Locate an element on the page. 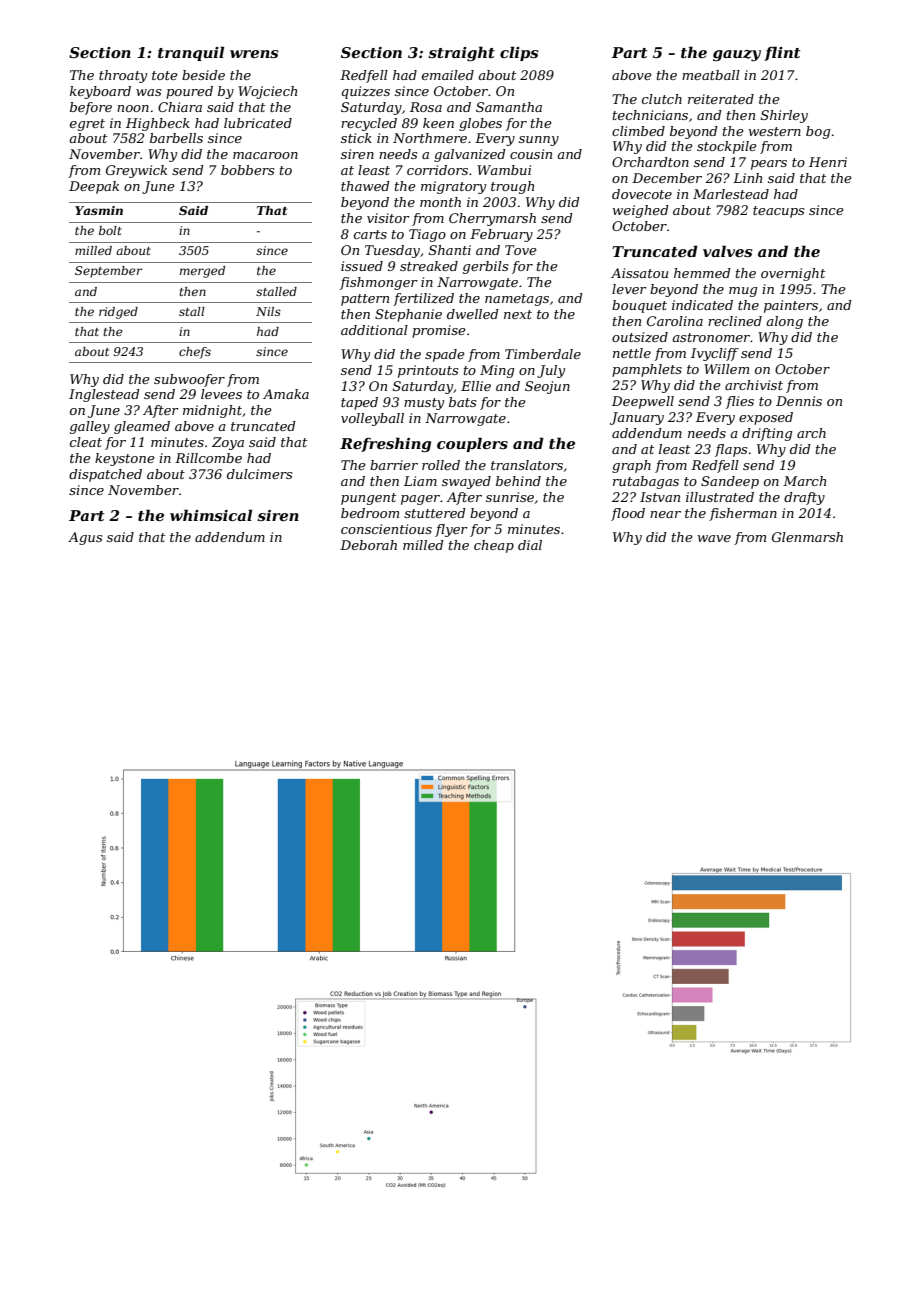 The width and height of the document is (924, 1308). was is located at coordinates (148, 92).
